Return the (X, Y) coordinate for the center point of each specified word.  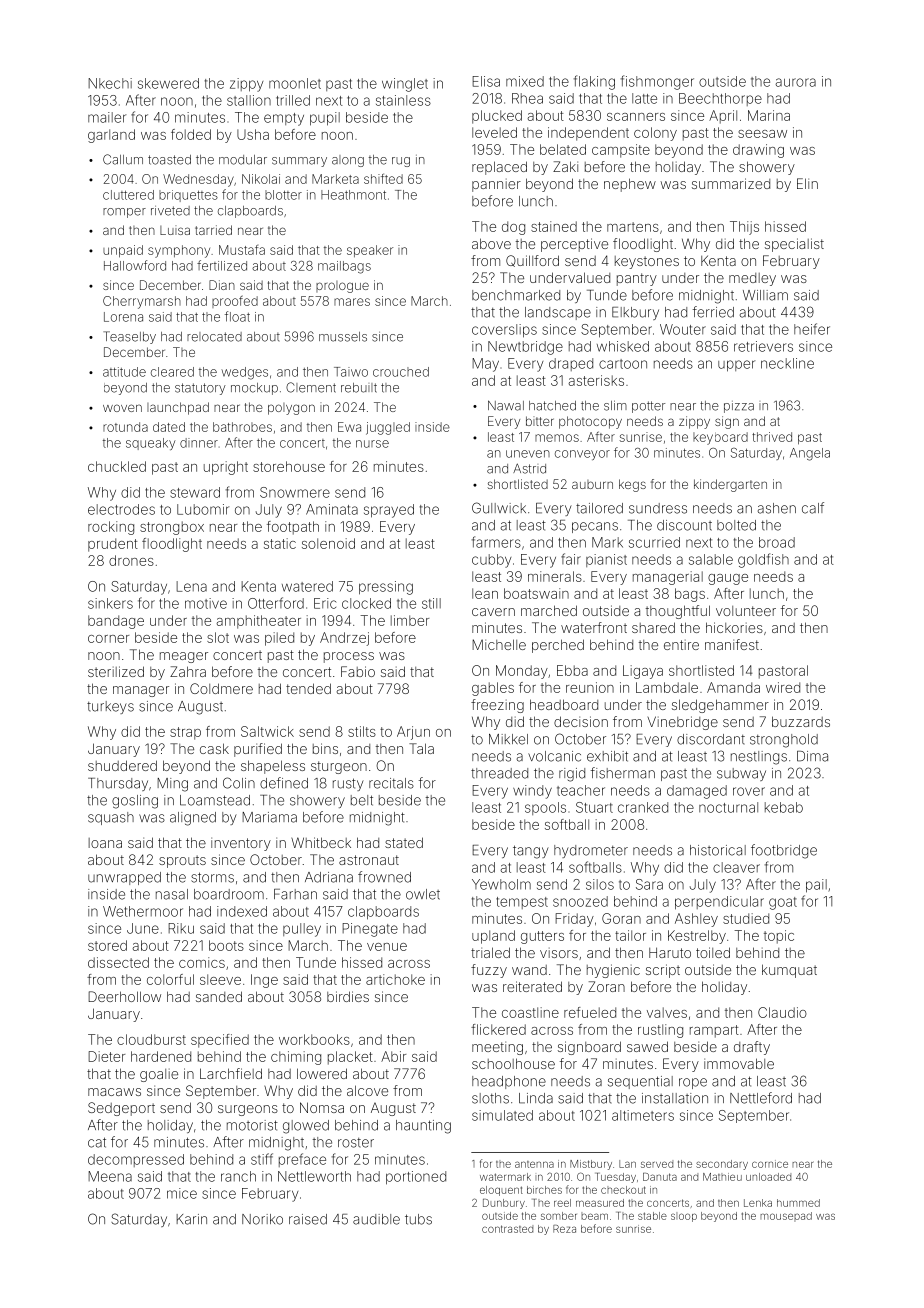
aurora (795, 82)
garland (111, 136)
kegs (632, 485)
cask (214, 748)
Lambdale (667, 687)
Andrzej (344, 639)
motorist (252, 1125)
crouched (401, 372)
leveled (494, 132)
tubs (418, 1219)
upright (226, 468)
